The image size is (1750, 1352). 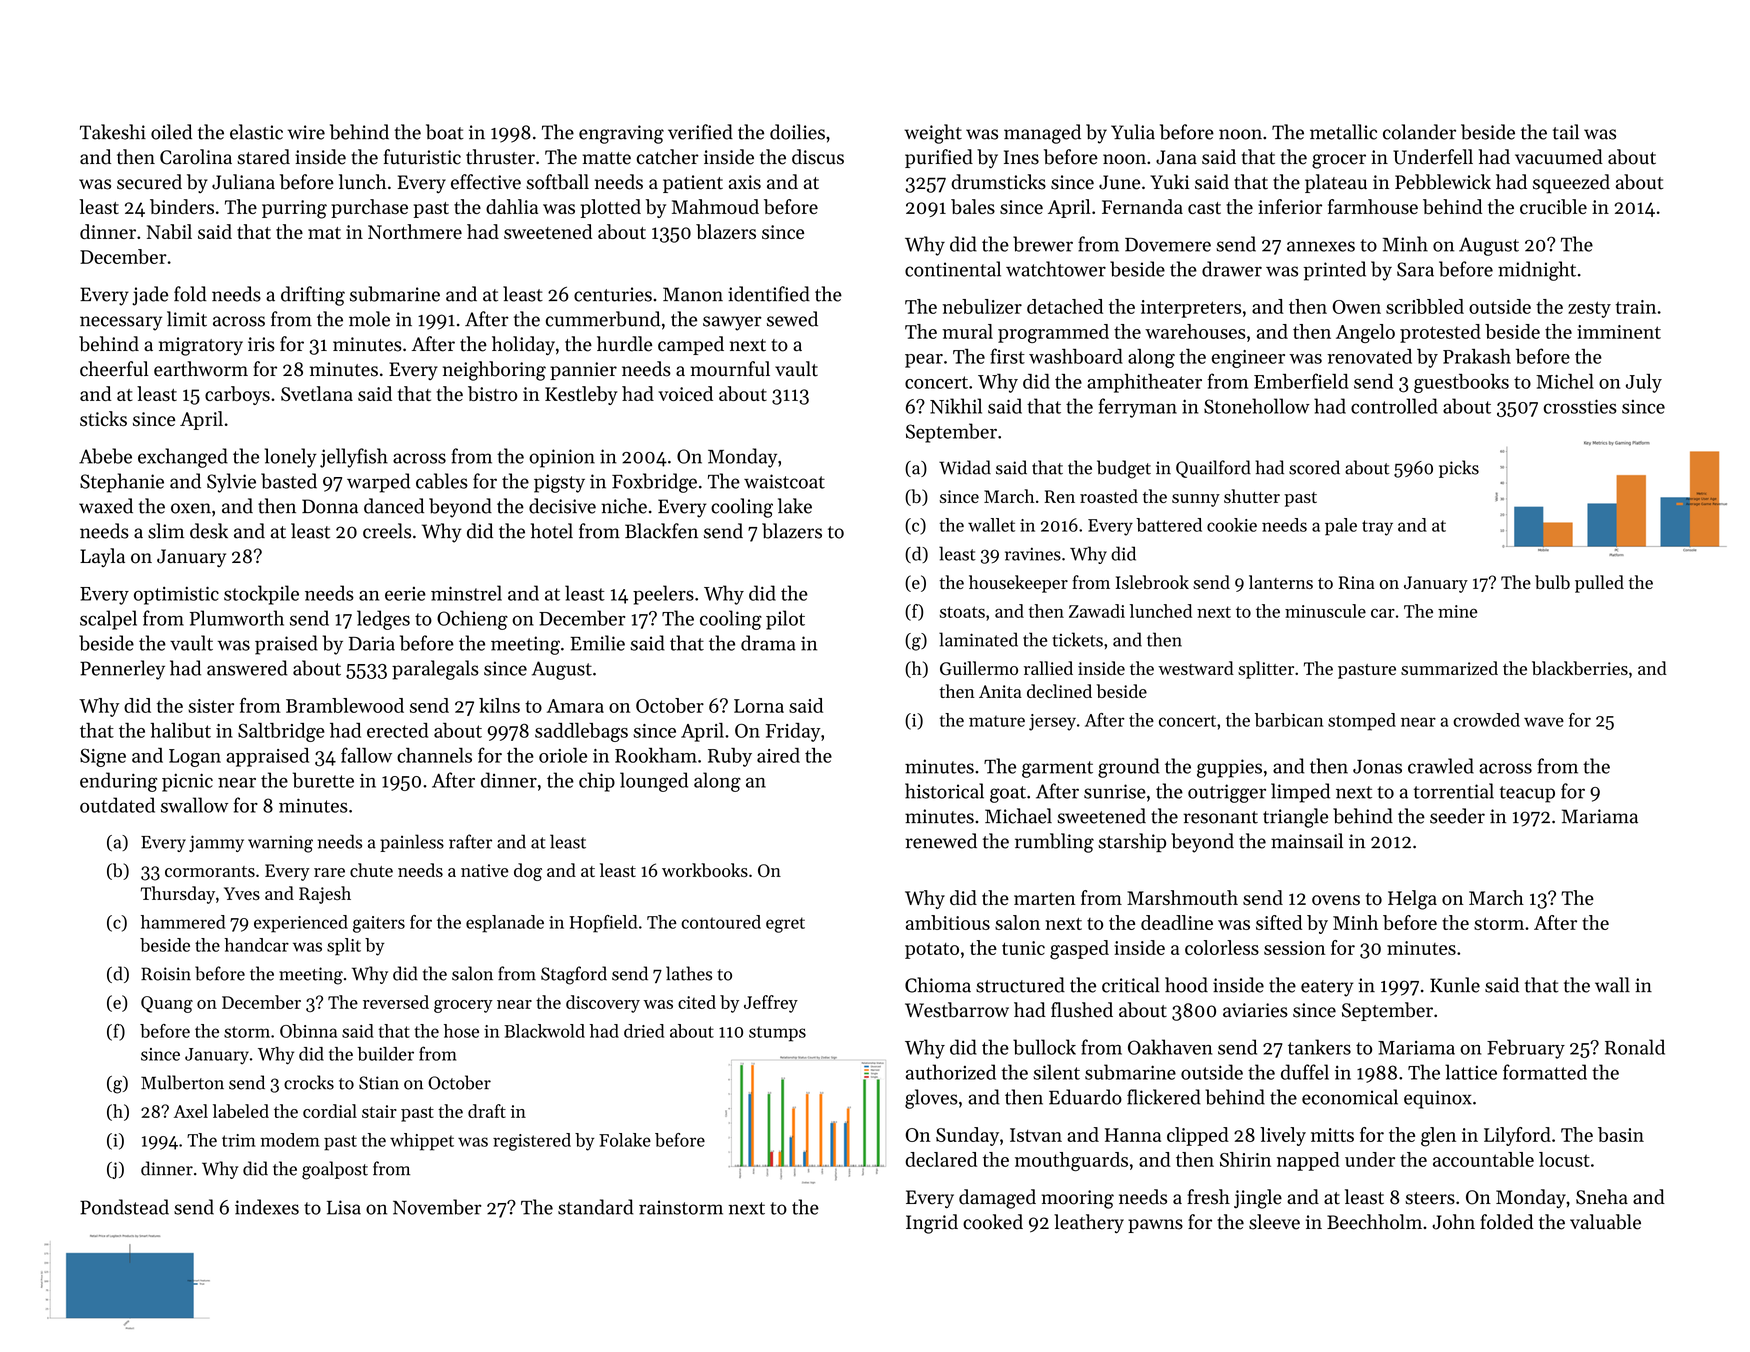 What do you see at coordinates (1419, 132) in the document?
I see `colander` at bounding box center [1419, 132].
